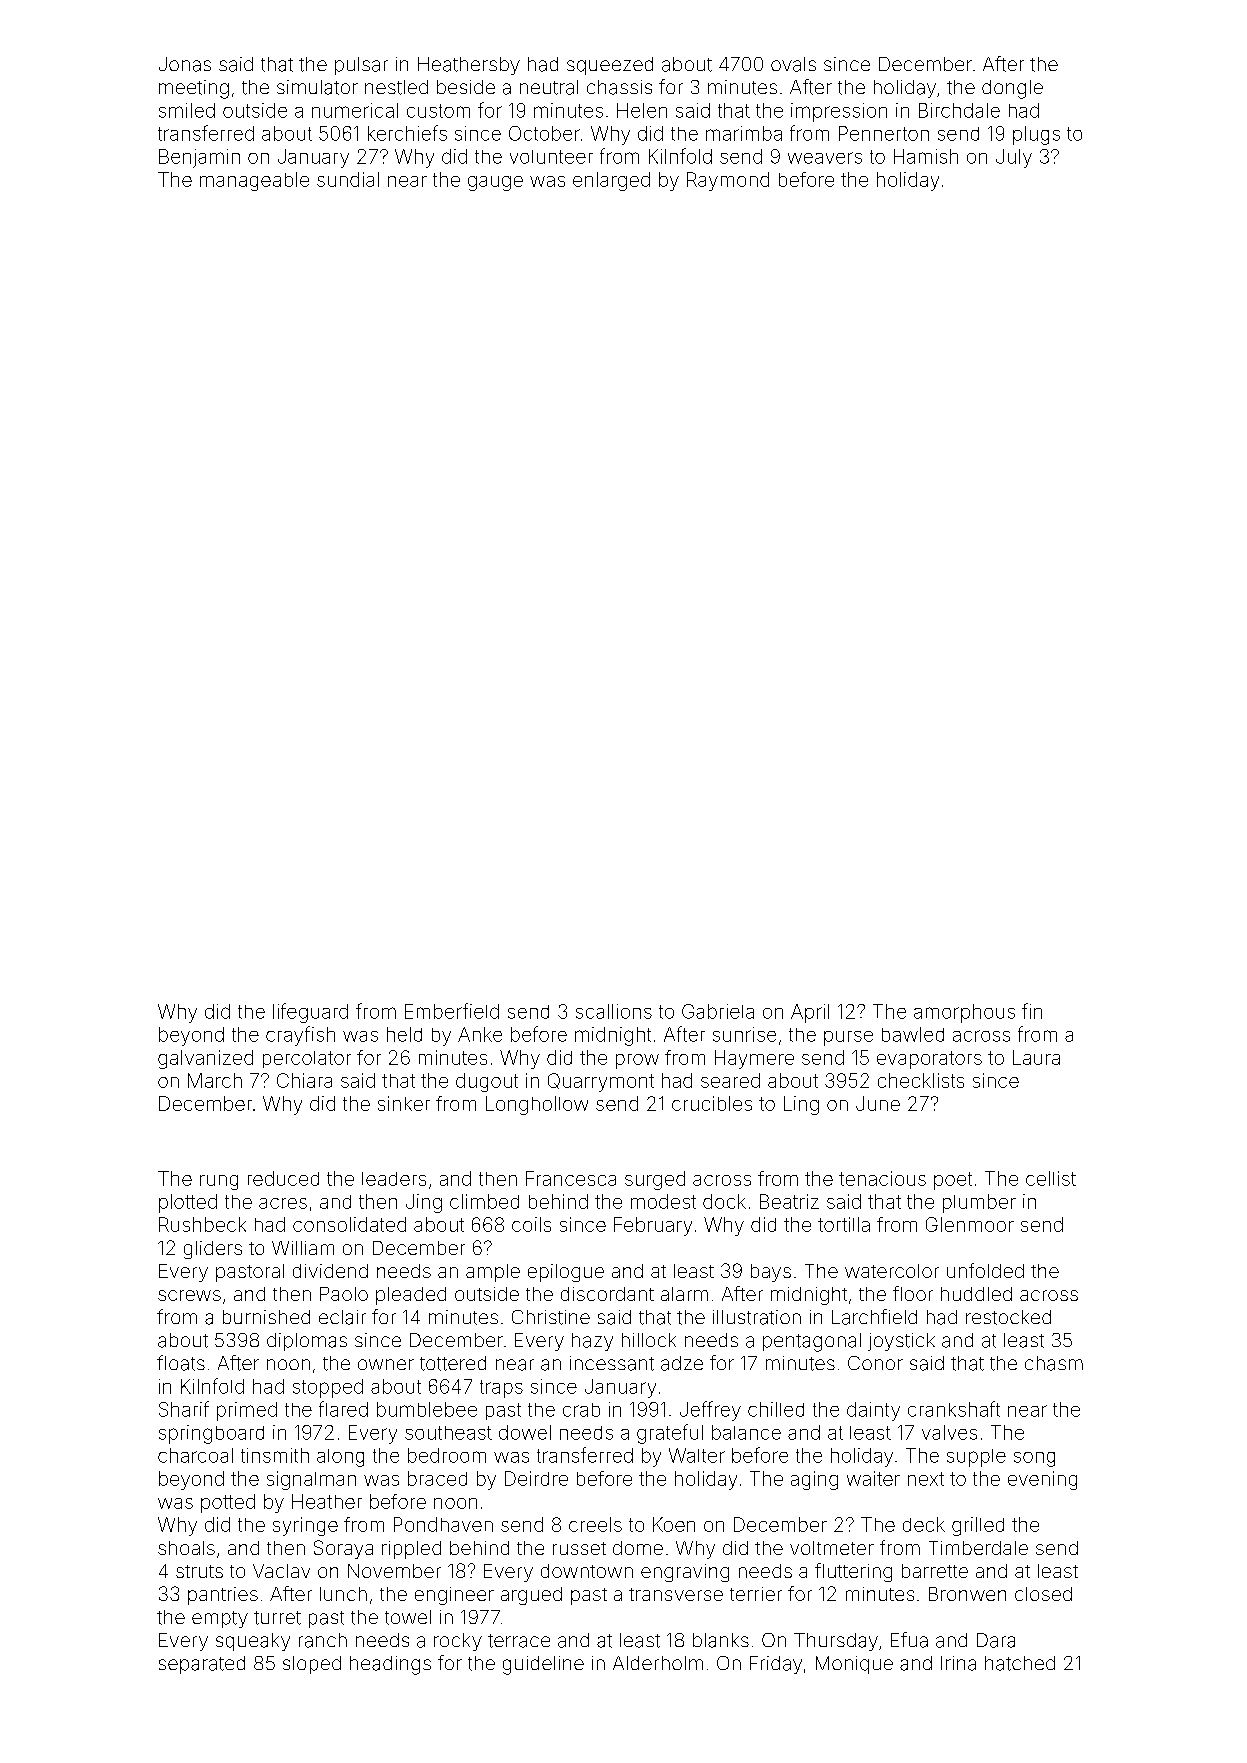 The width and height of the screenshot is (1247, 1763). What do you see at coordinates (926, 156) in the screenshot?
I see `Hamish` at bounding box center [926, 156].
